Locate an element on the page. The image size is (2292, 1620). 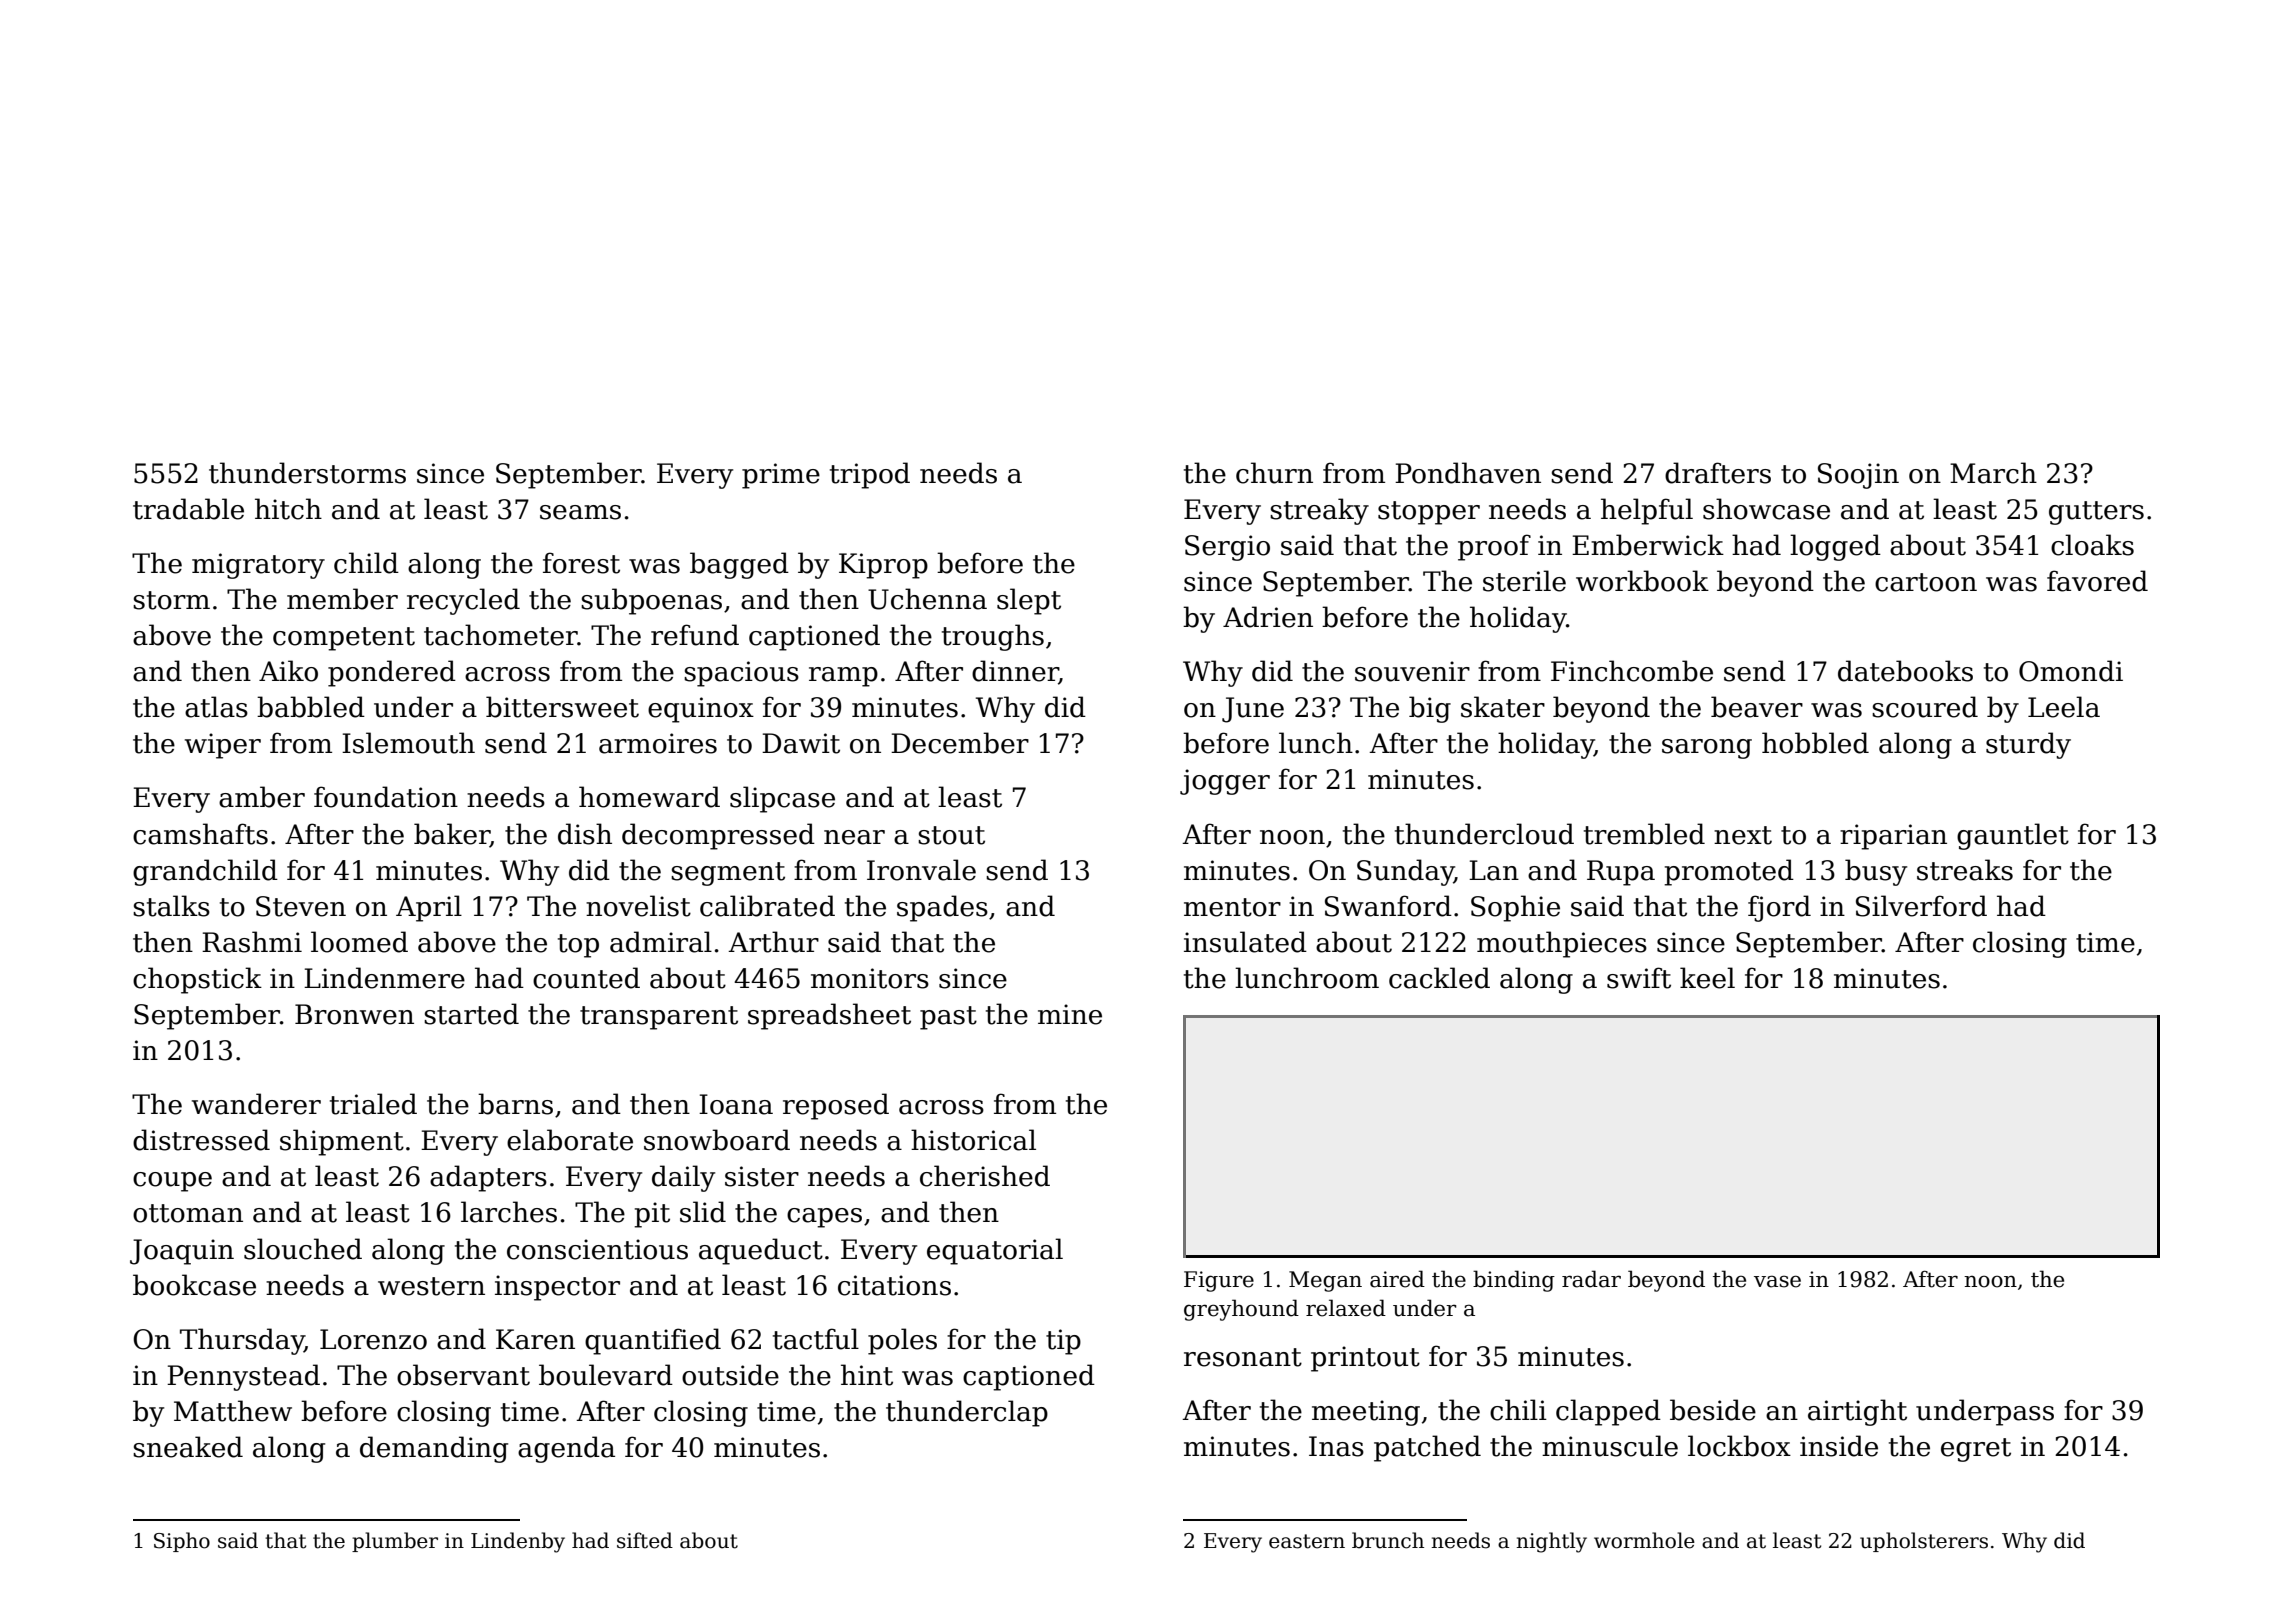
souvenir is located at coordinates (1412, 671).
